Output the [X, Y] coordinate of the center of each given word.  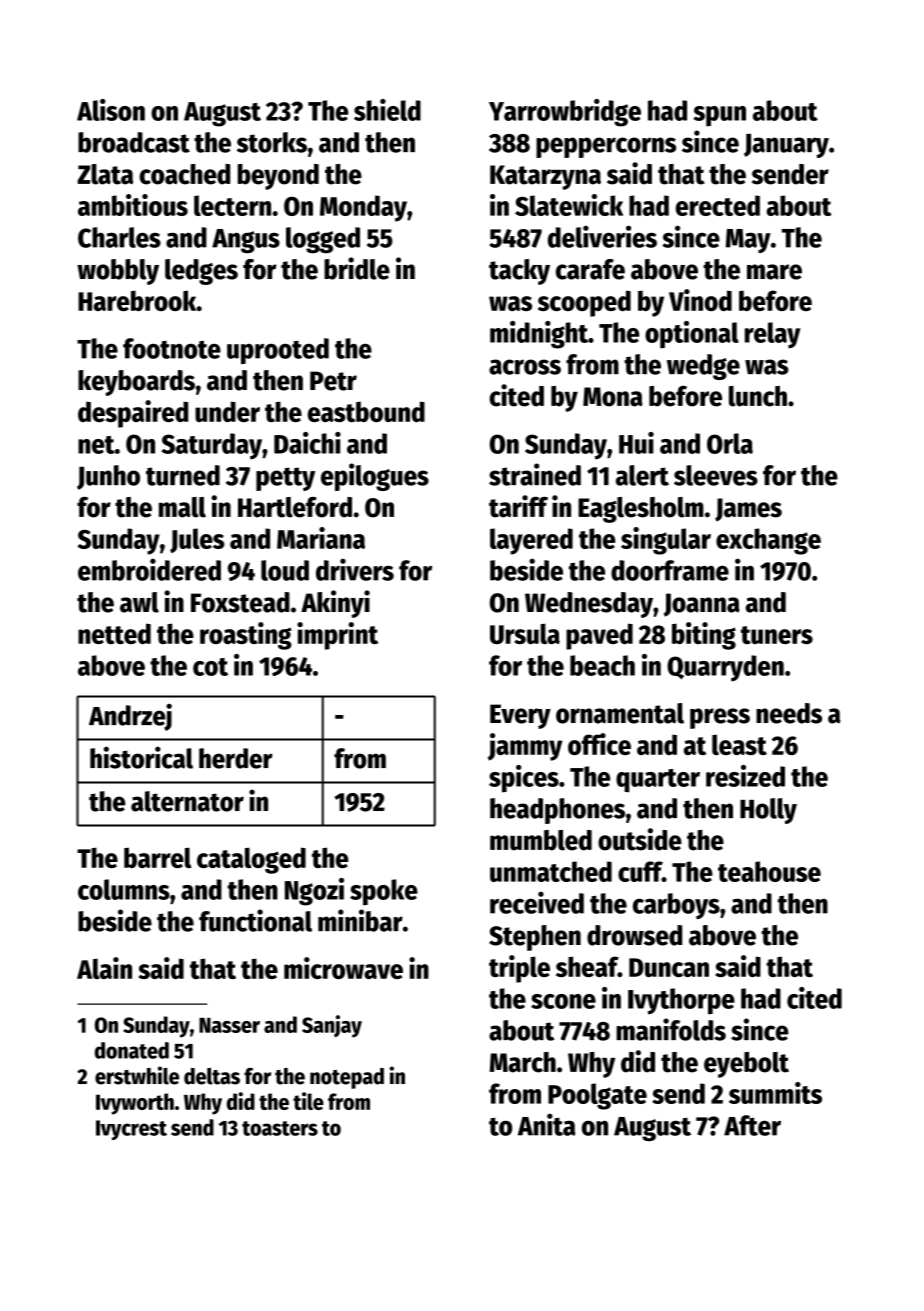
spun [719, 116]
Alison [111, 110]
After [752, 1125]
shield [387, 110]
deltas [212, 1076]
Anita [546, 1124]
